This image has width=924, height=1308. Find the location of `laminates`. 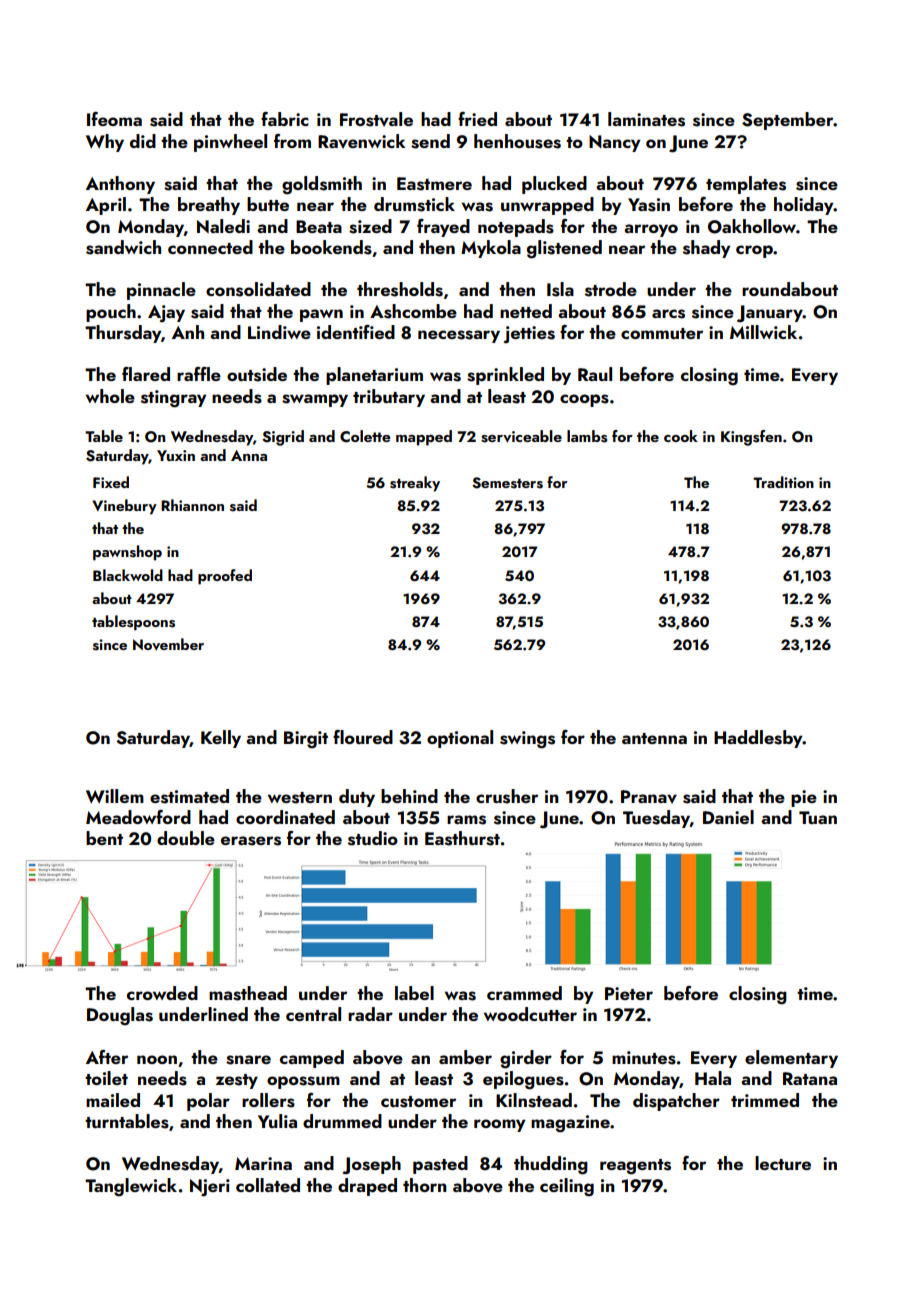

laminates is located at coordinates (646, 119).
